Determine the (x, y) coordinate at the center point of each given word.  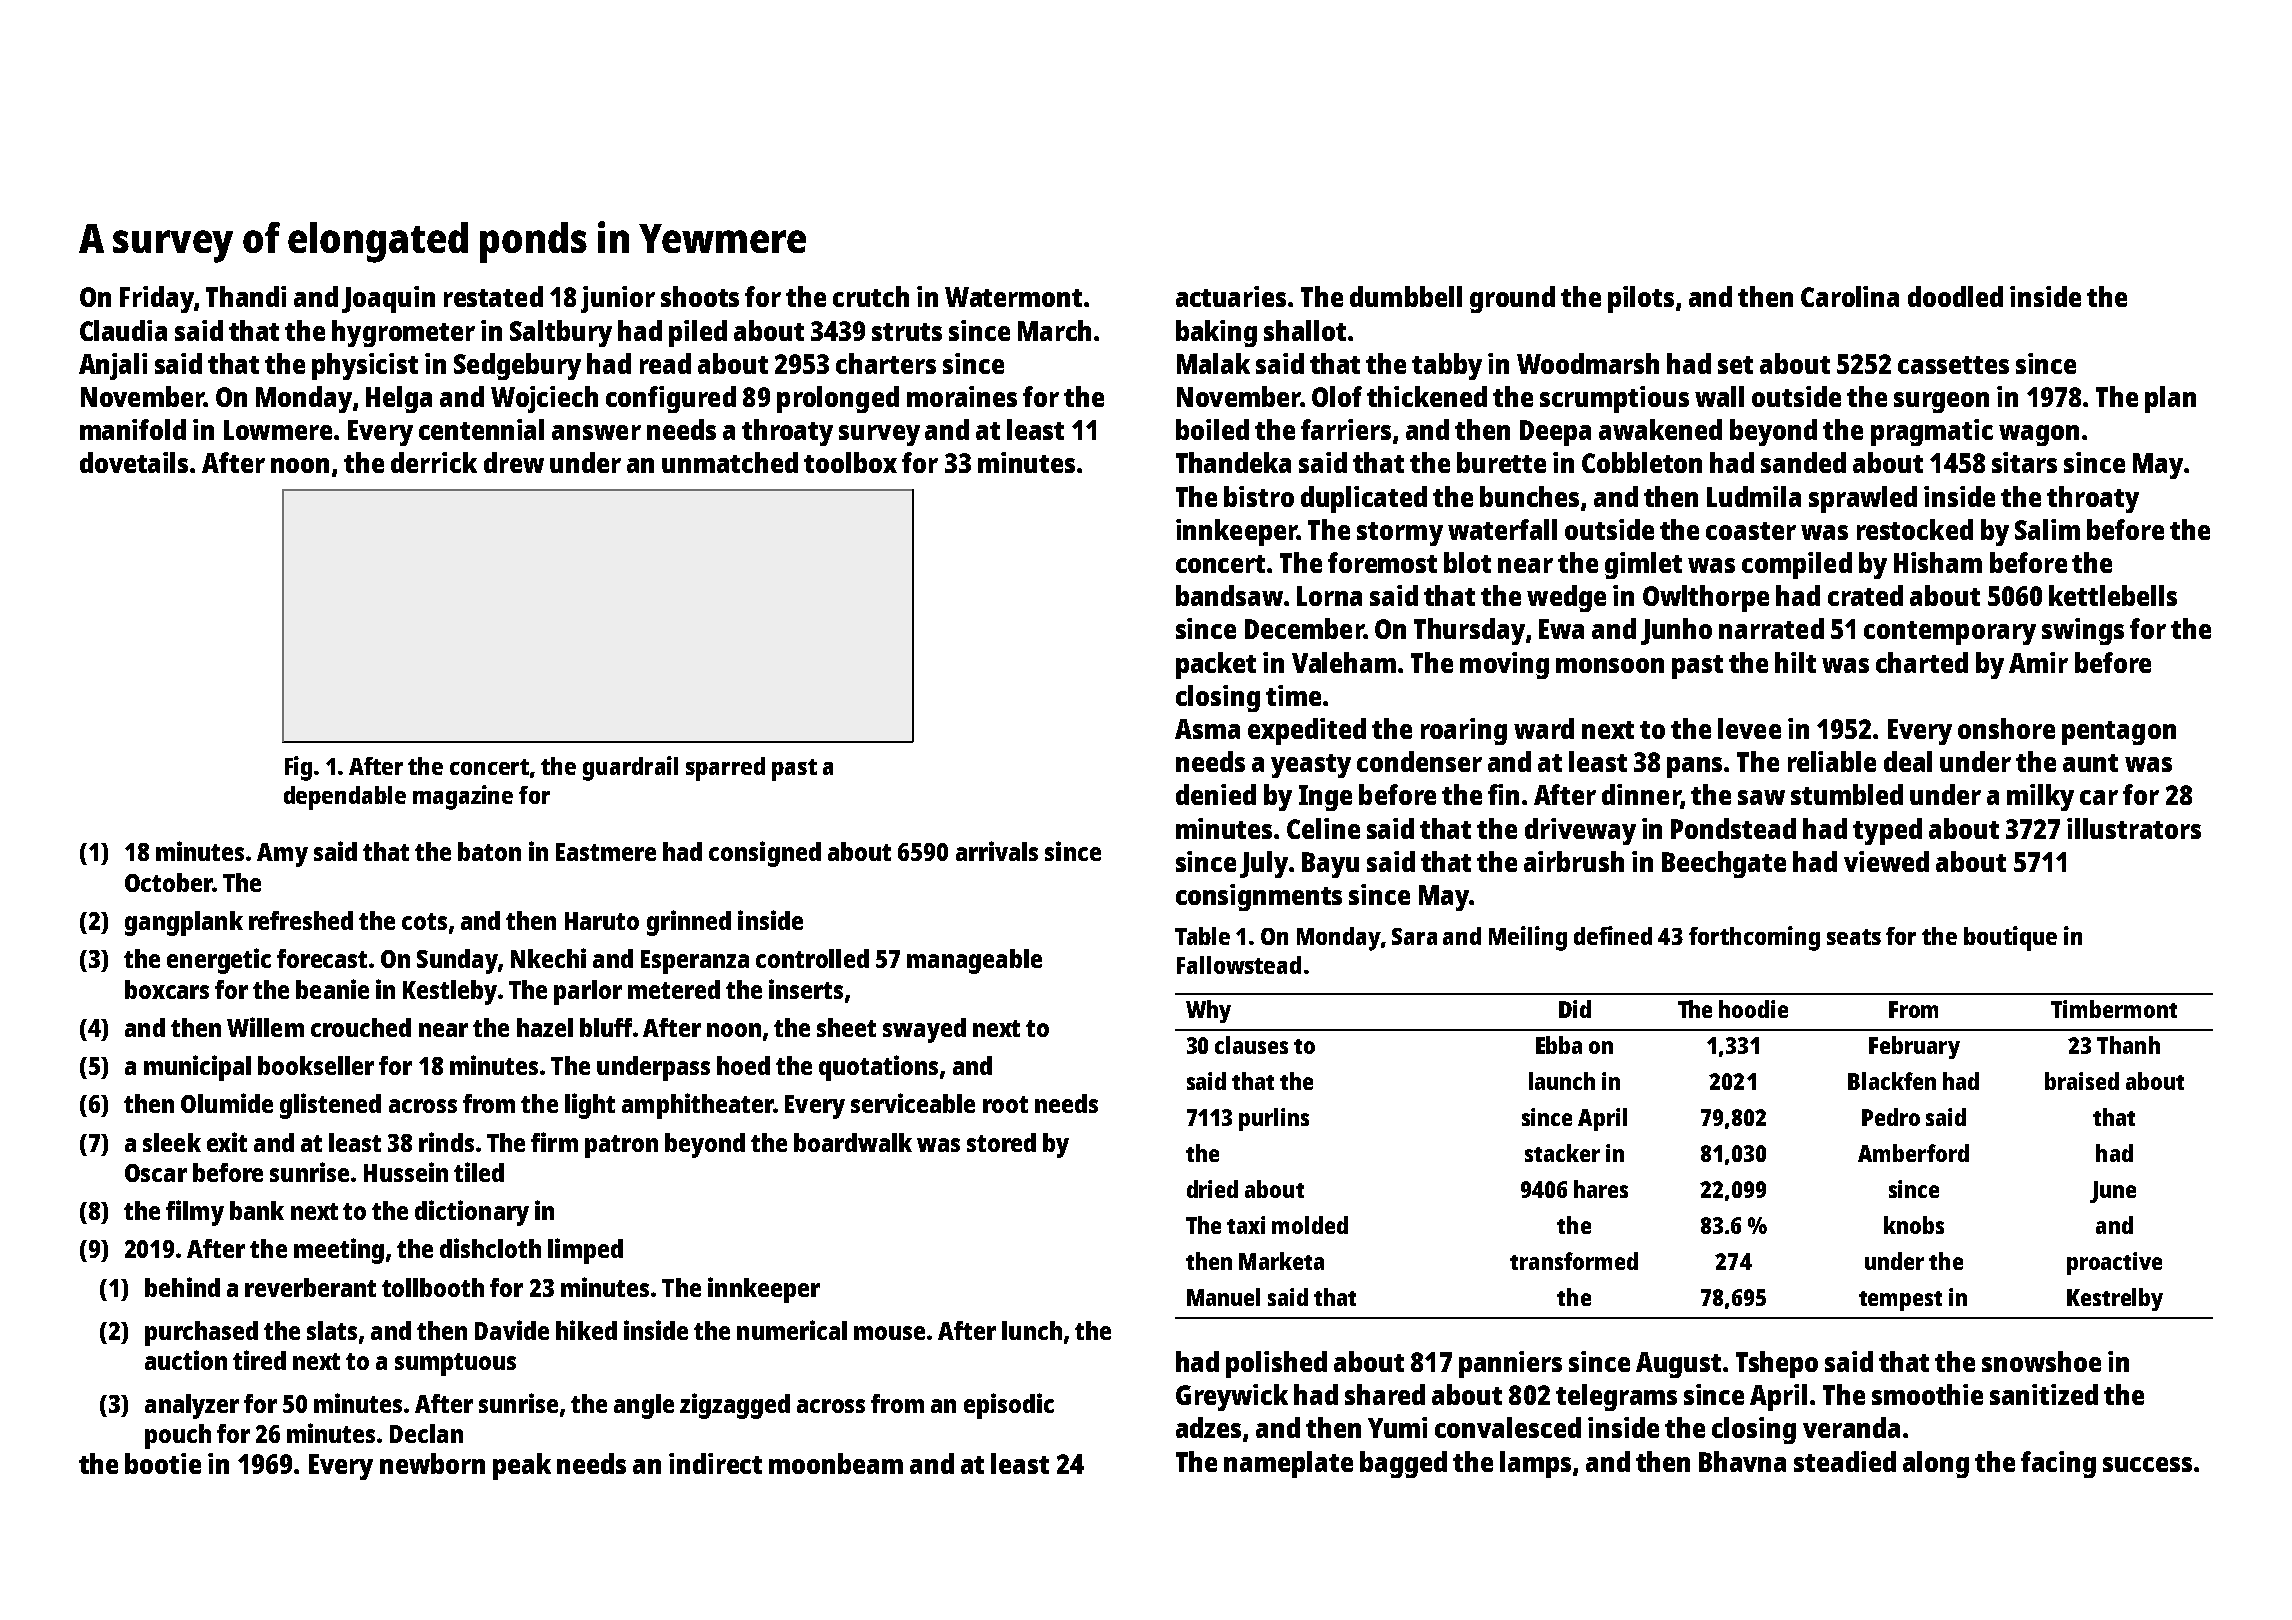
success (2147, 1464)
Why (1208, 1011)
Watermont (1013, 297)
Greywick (1232, 1397)
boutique (2010, 938)
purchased (201, 1333)
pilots (1641, 299)
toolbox (850, 462)
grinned (689, 923)
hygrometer (403, 333)
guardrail (630, 768)
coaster (1751, 531)
